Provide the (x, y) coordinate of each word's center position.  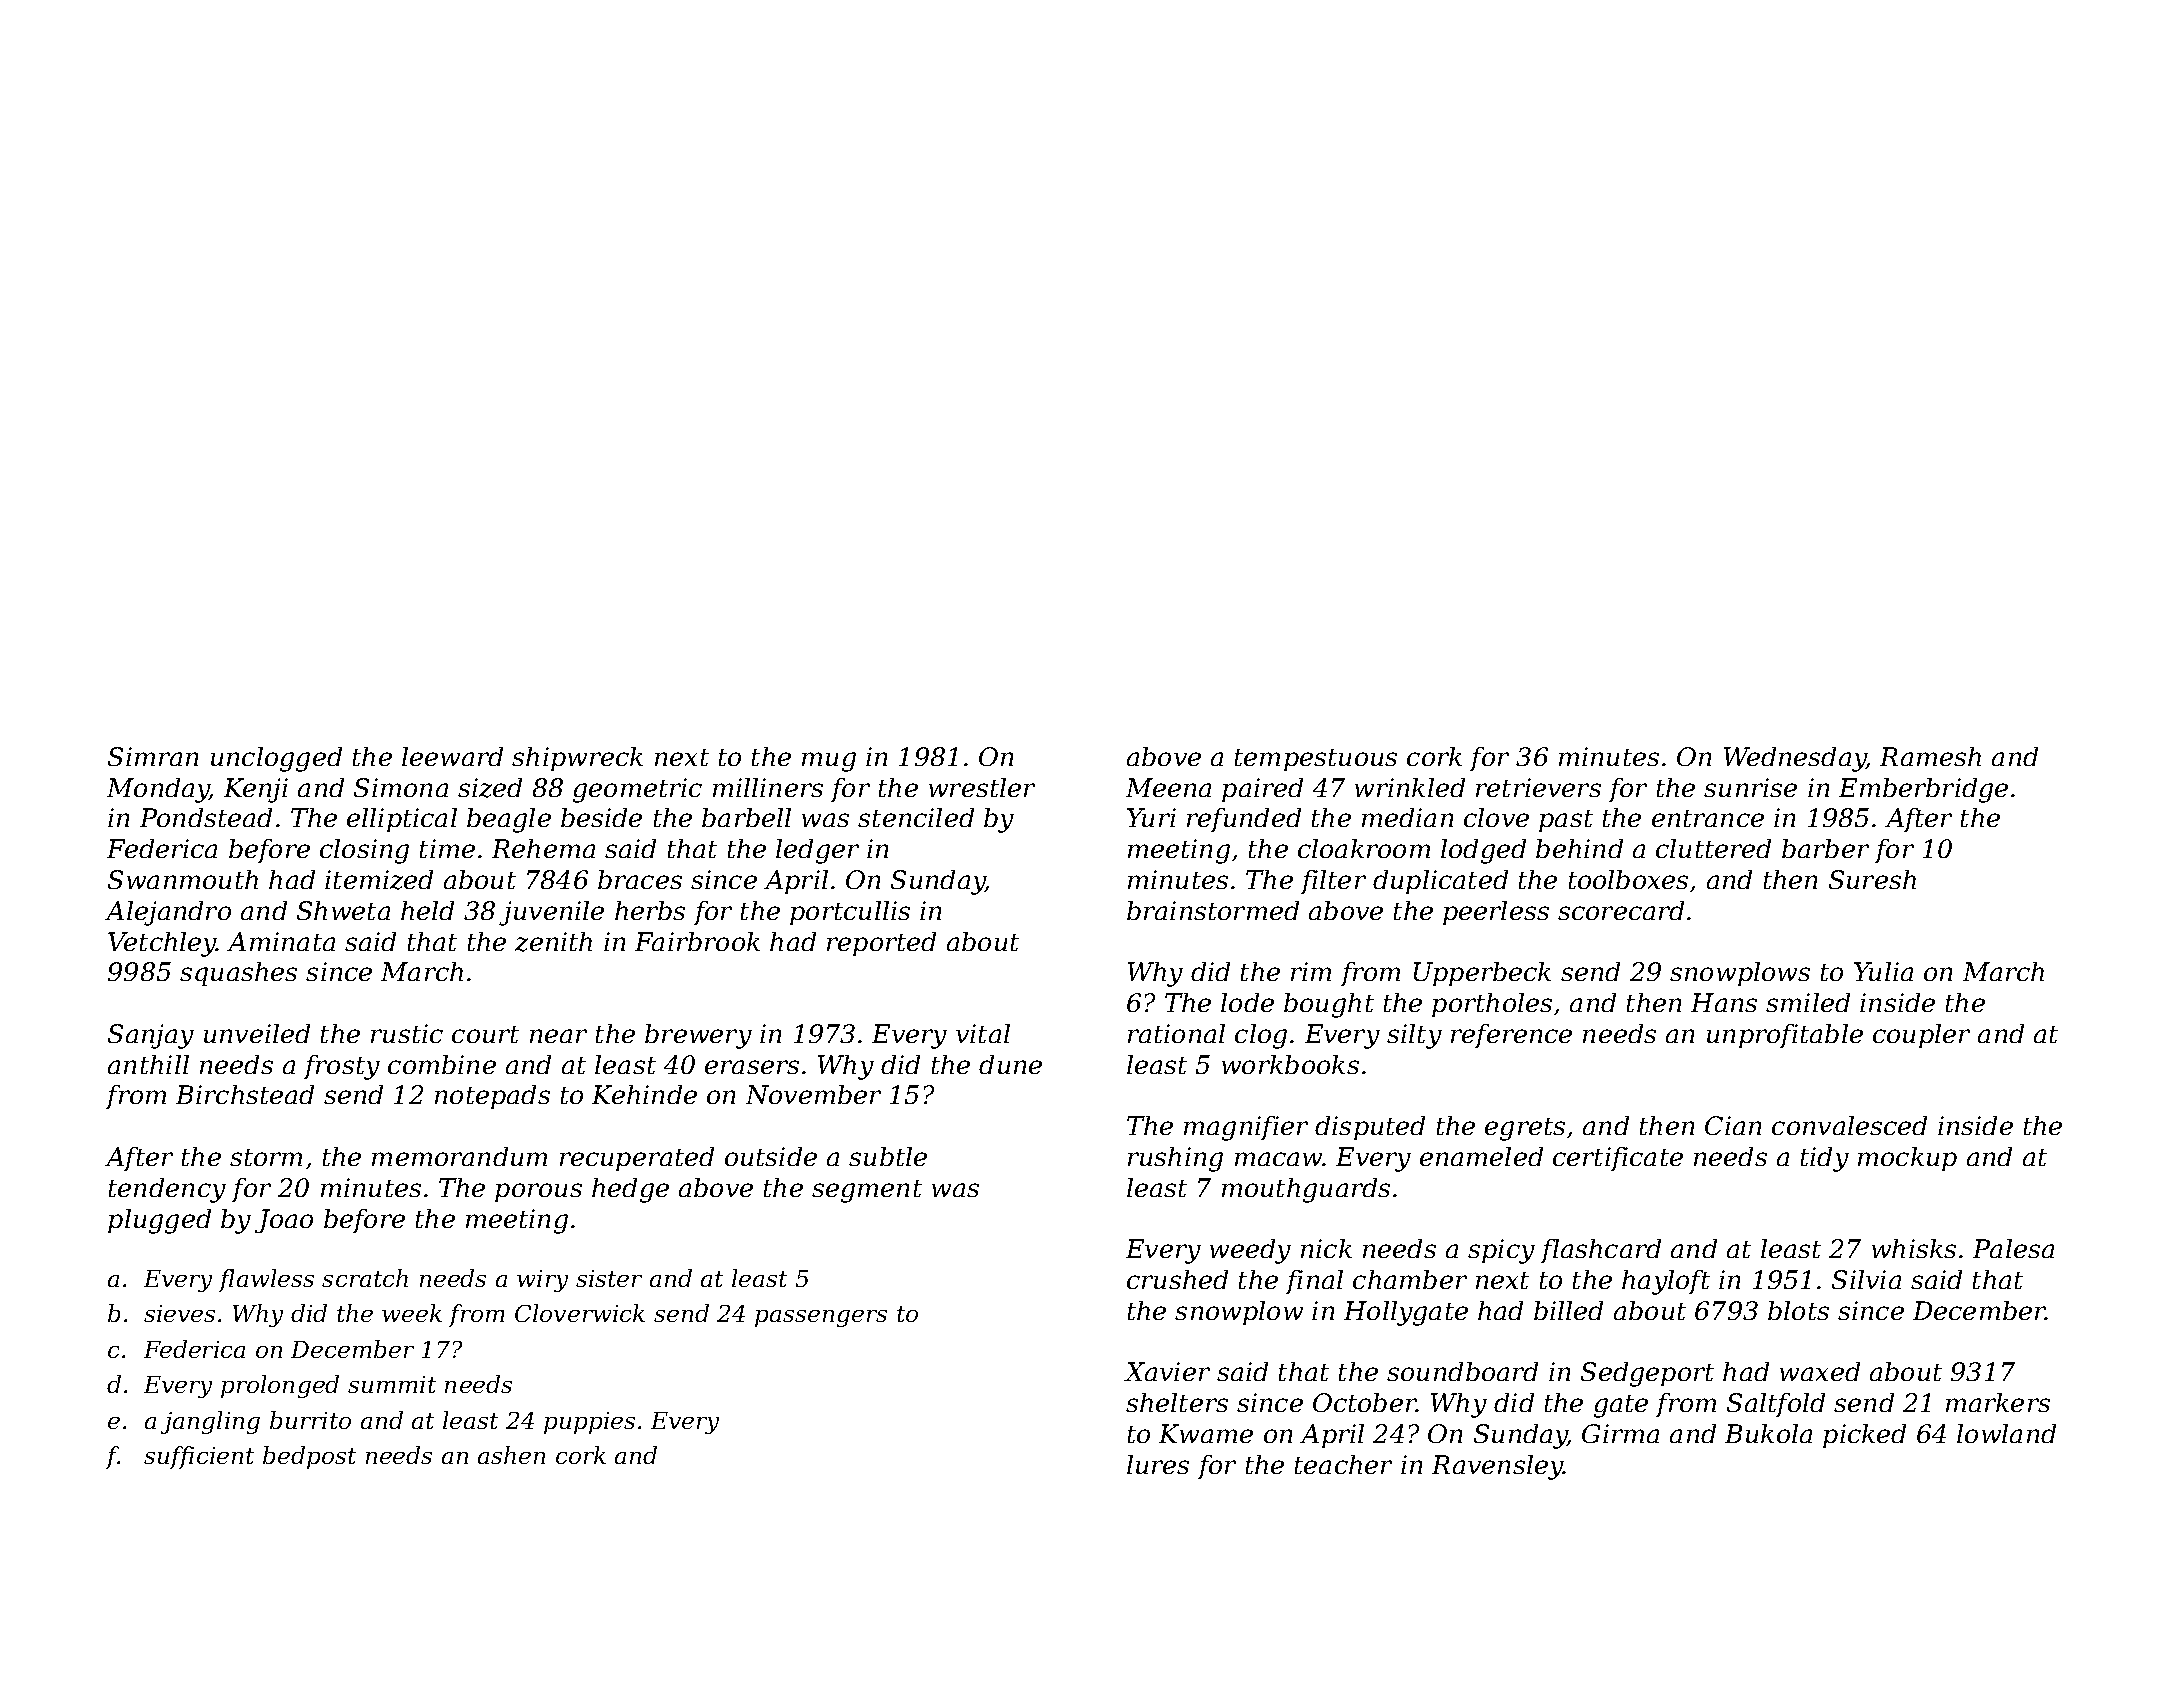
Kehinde (644, 1094)
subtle (888, 1156)
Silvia (1866, 1279)
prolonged (280, 1386)
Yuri (1151, 817)
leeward (452, 756)
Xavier (1167, 1371)
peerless (1496, 913)
